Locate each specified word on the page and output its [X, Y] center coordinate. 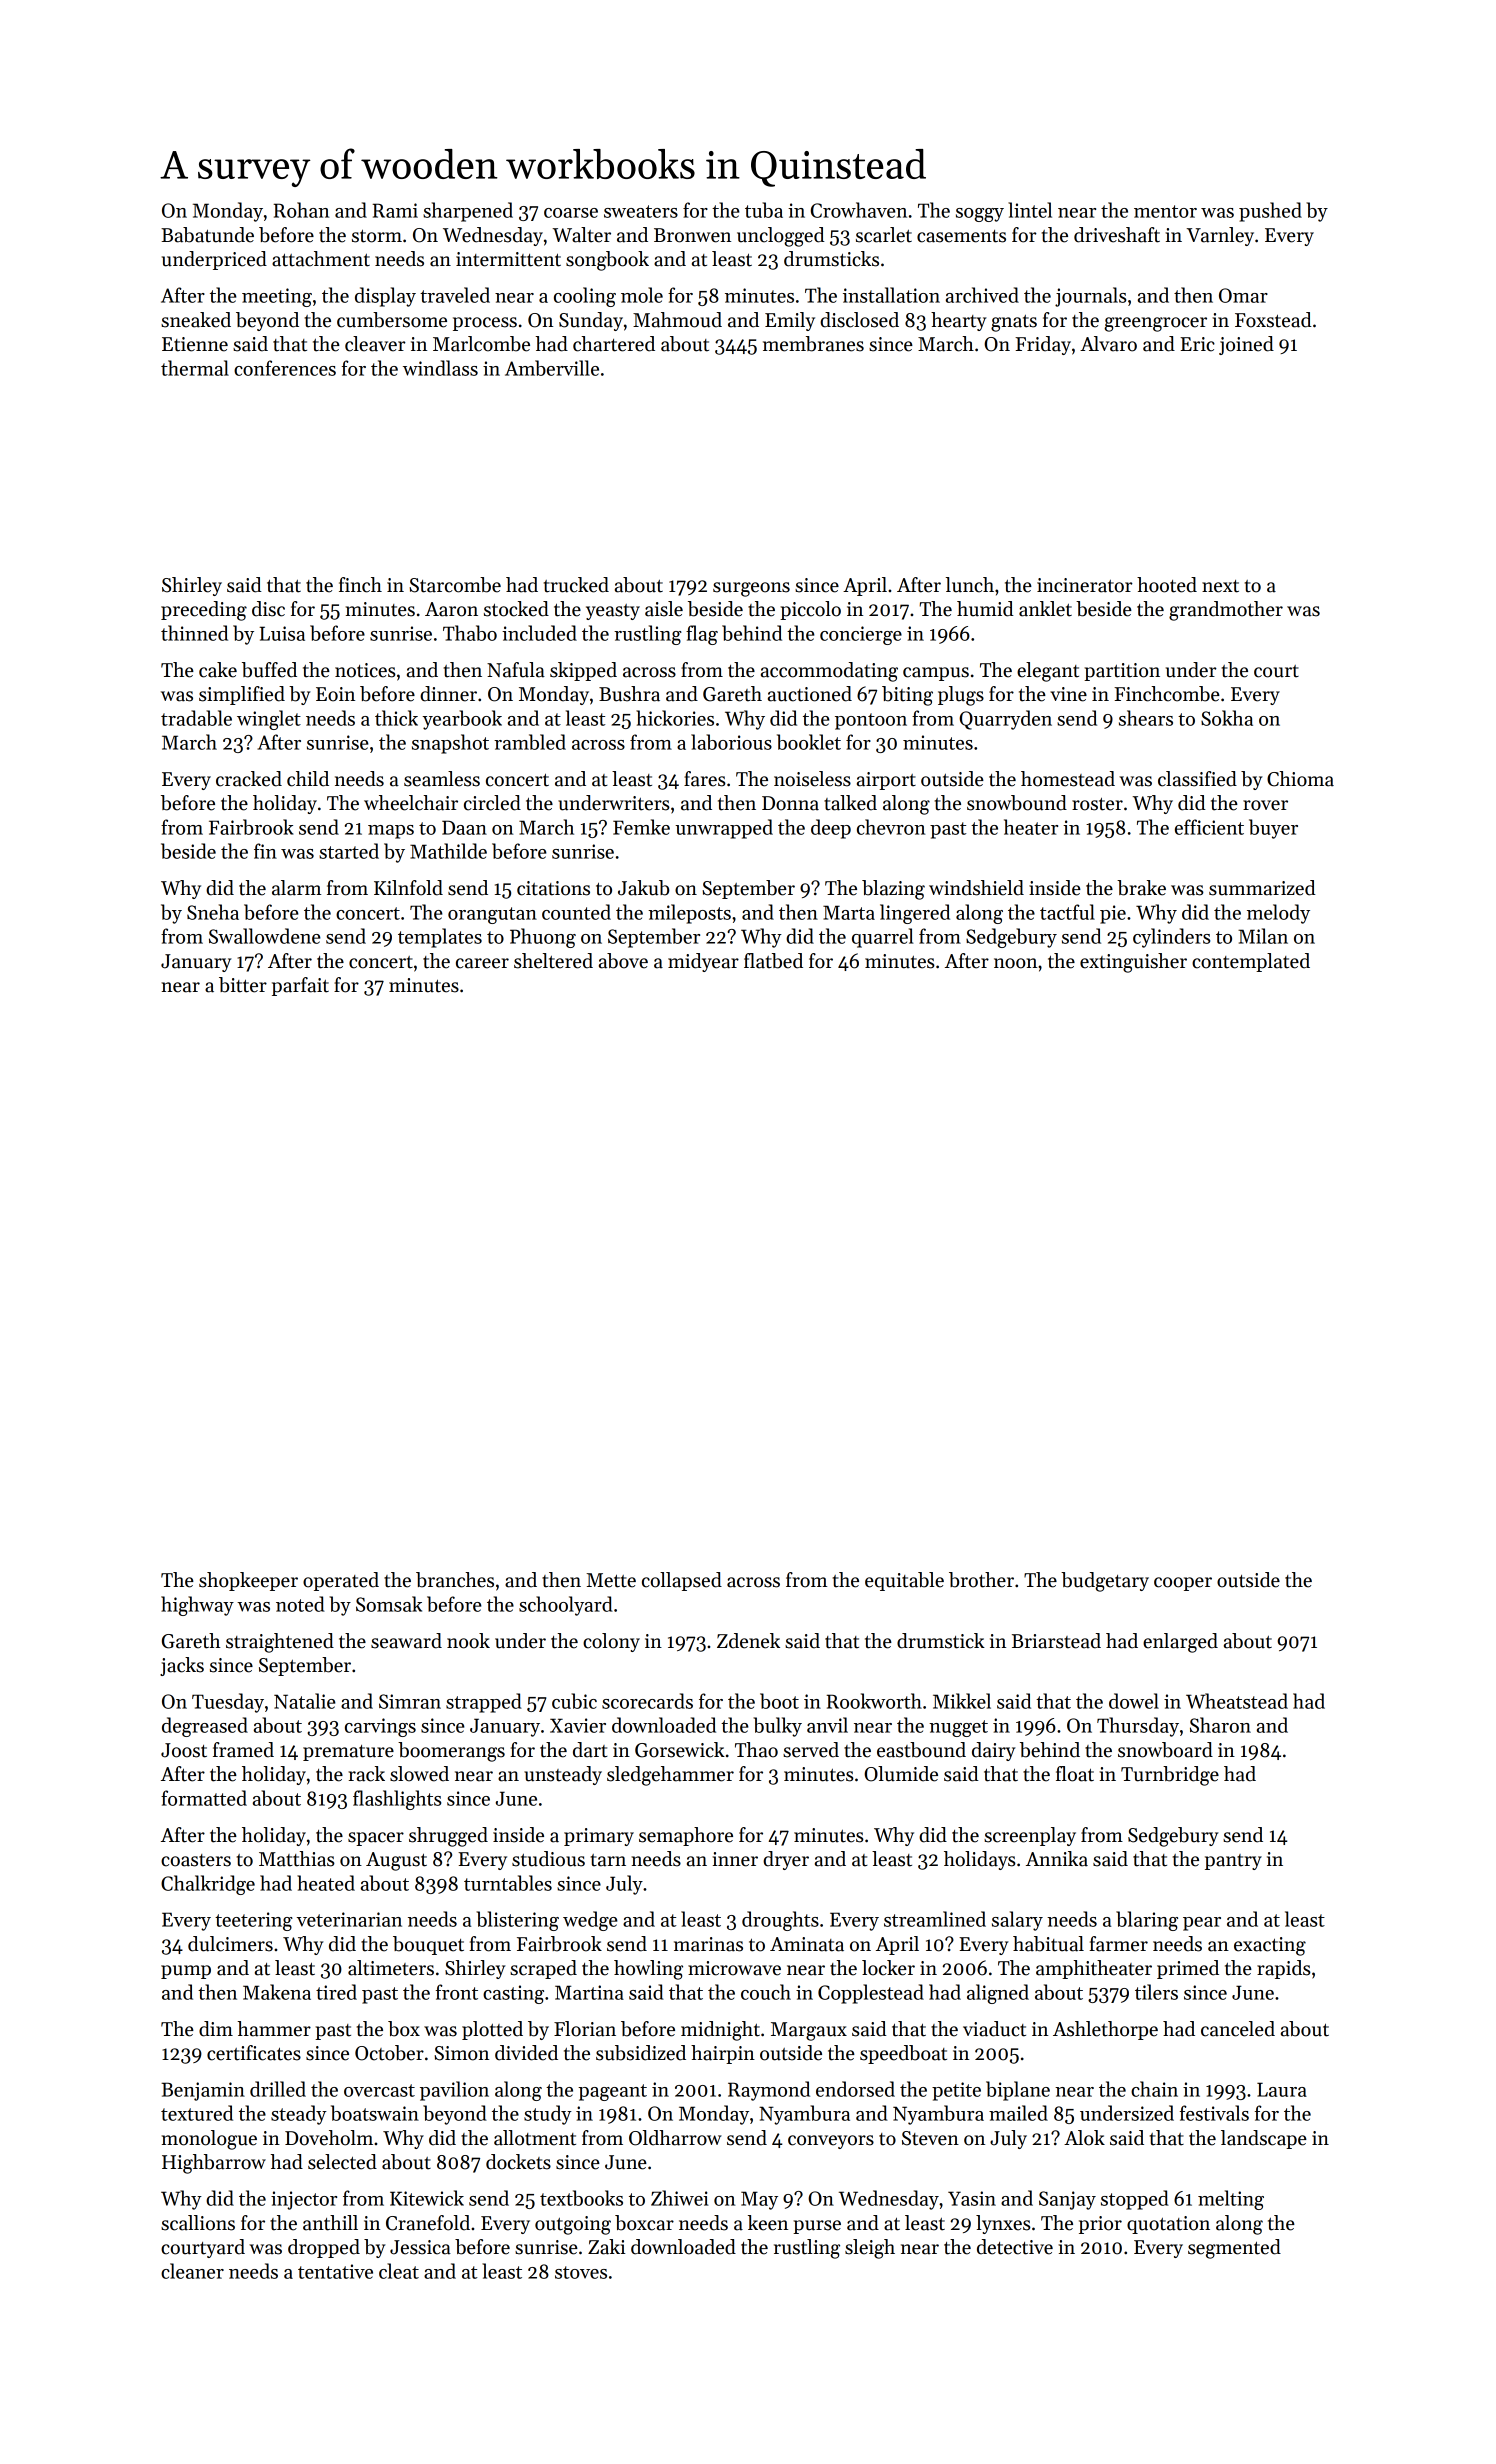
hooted [1167, 585]
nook [468, 1641]
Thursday [1138, 1727]
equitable [904, 1581]
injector [304, 2200]
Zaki [606, 2247]
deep [831, 829]
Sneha [213, 912]
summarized [1262, 888]
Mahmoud [677, 320]
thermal [195, 368]
